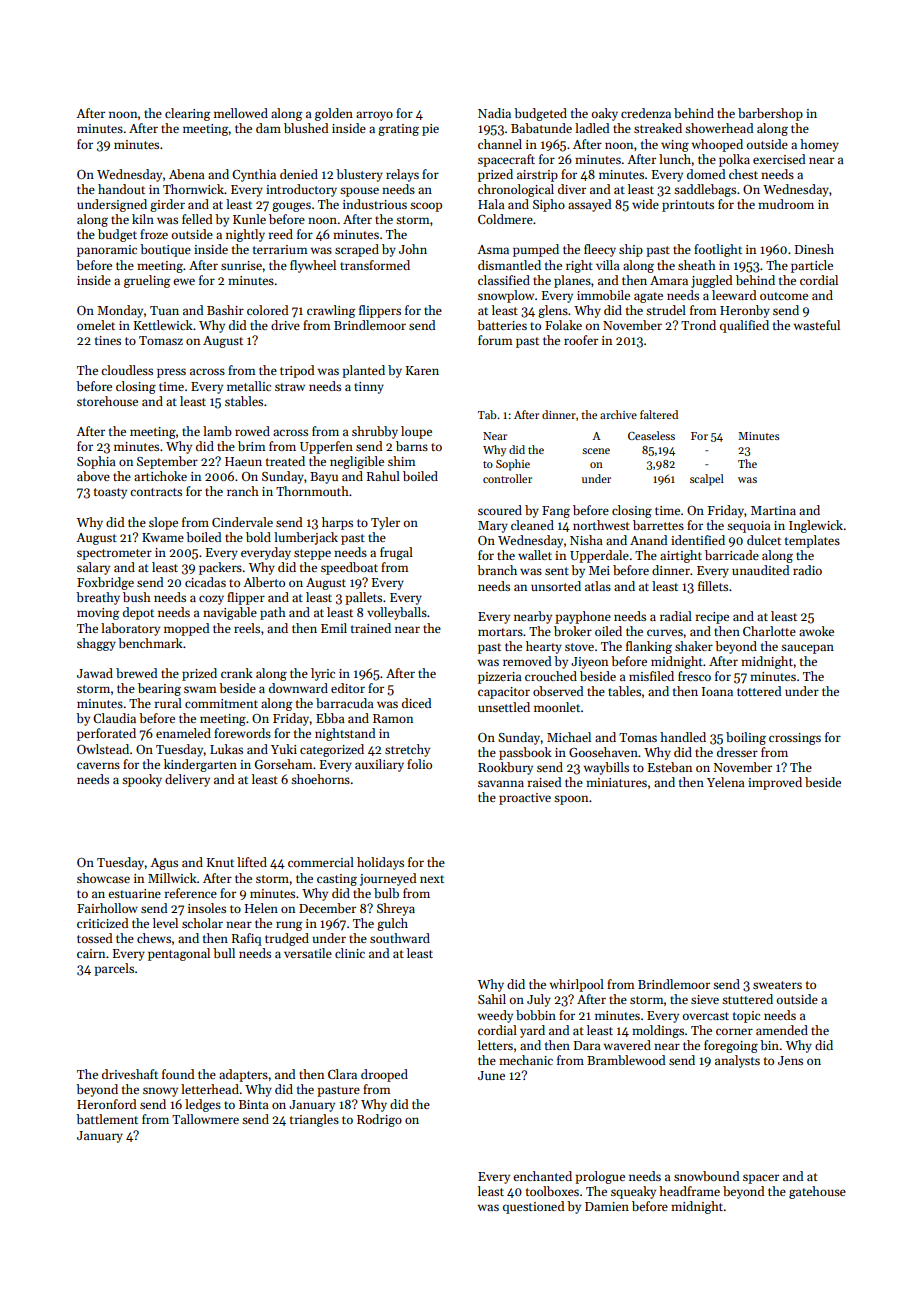 This page has width=924, height=1308. Describe the element at coordinates (114, 554) in the page. I see `spectrometer` at that location.
